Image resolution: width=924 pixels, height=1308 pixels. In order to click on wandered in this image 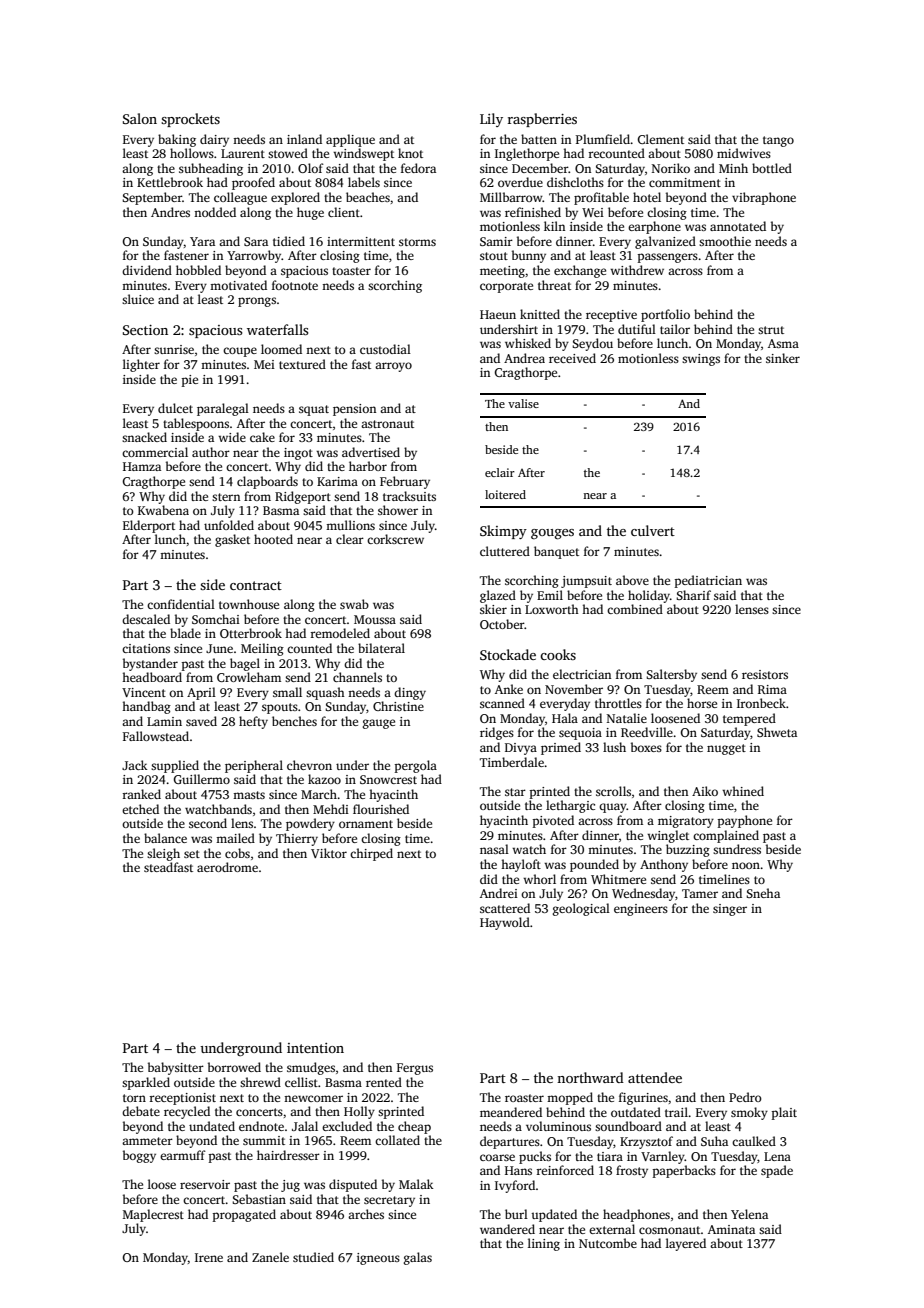, I will do `click(507, 1229)`.
